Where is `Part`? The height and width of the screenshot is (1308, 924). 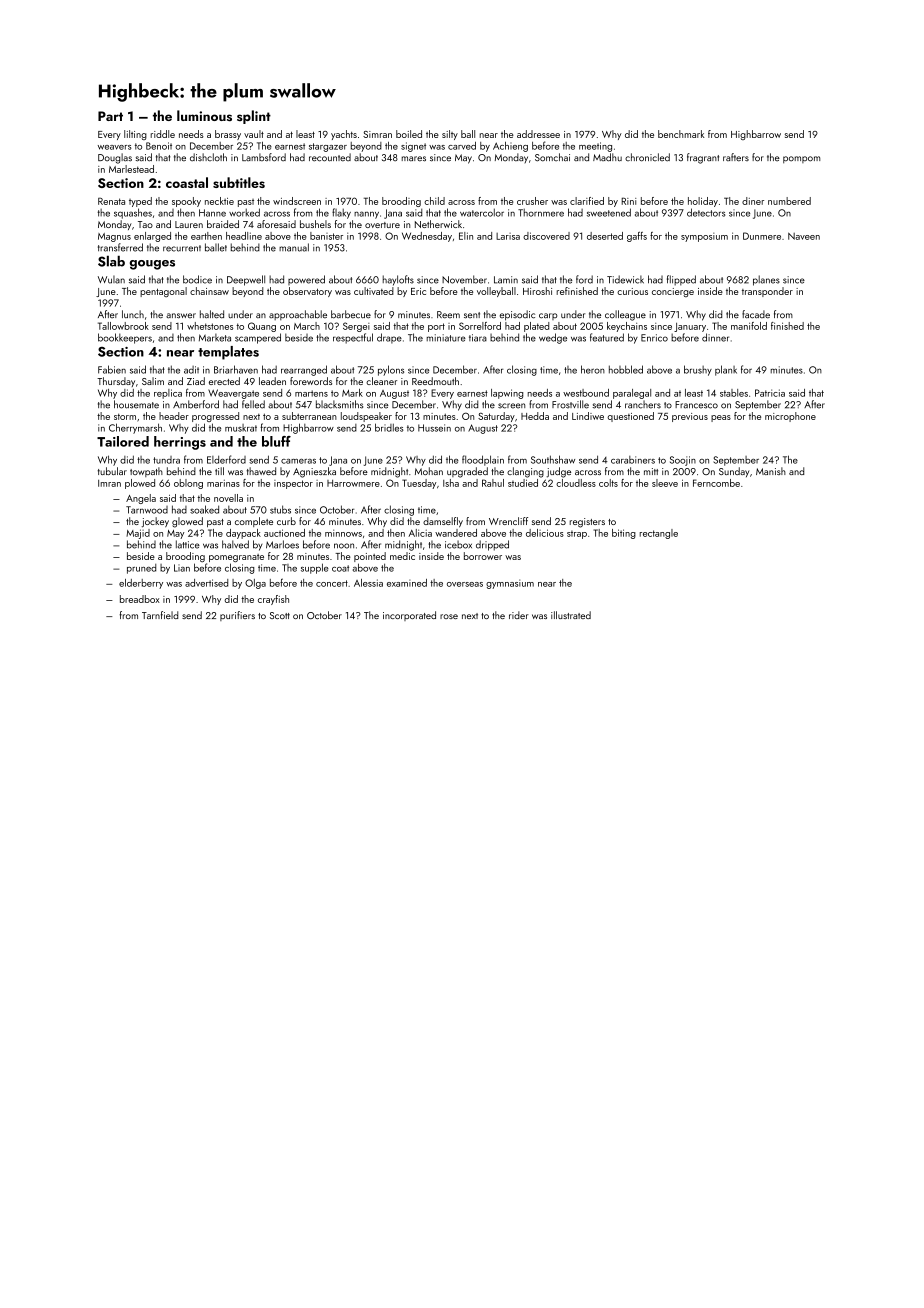 Part is located at coordinates (110, 116).
